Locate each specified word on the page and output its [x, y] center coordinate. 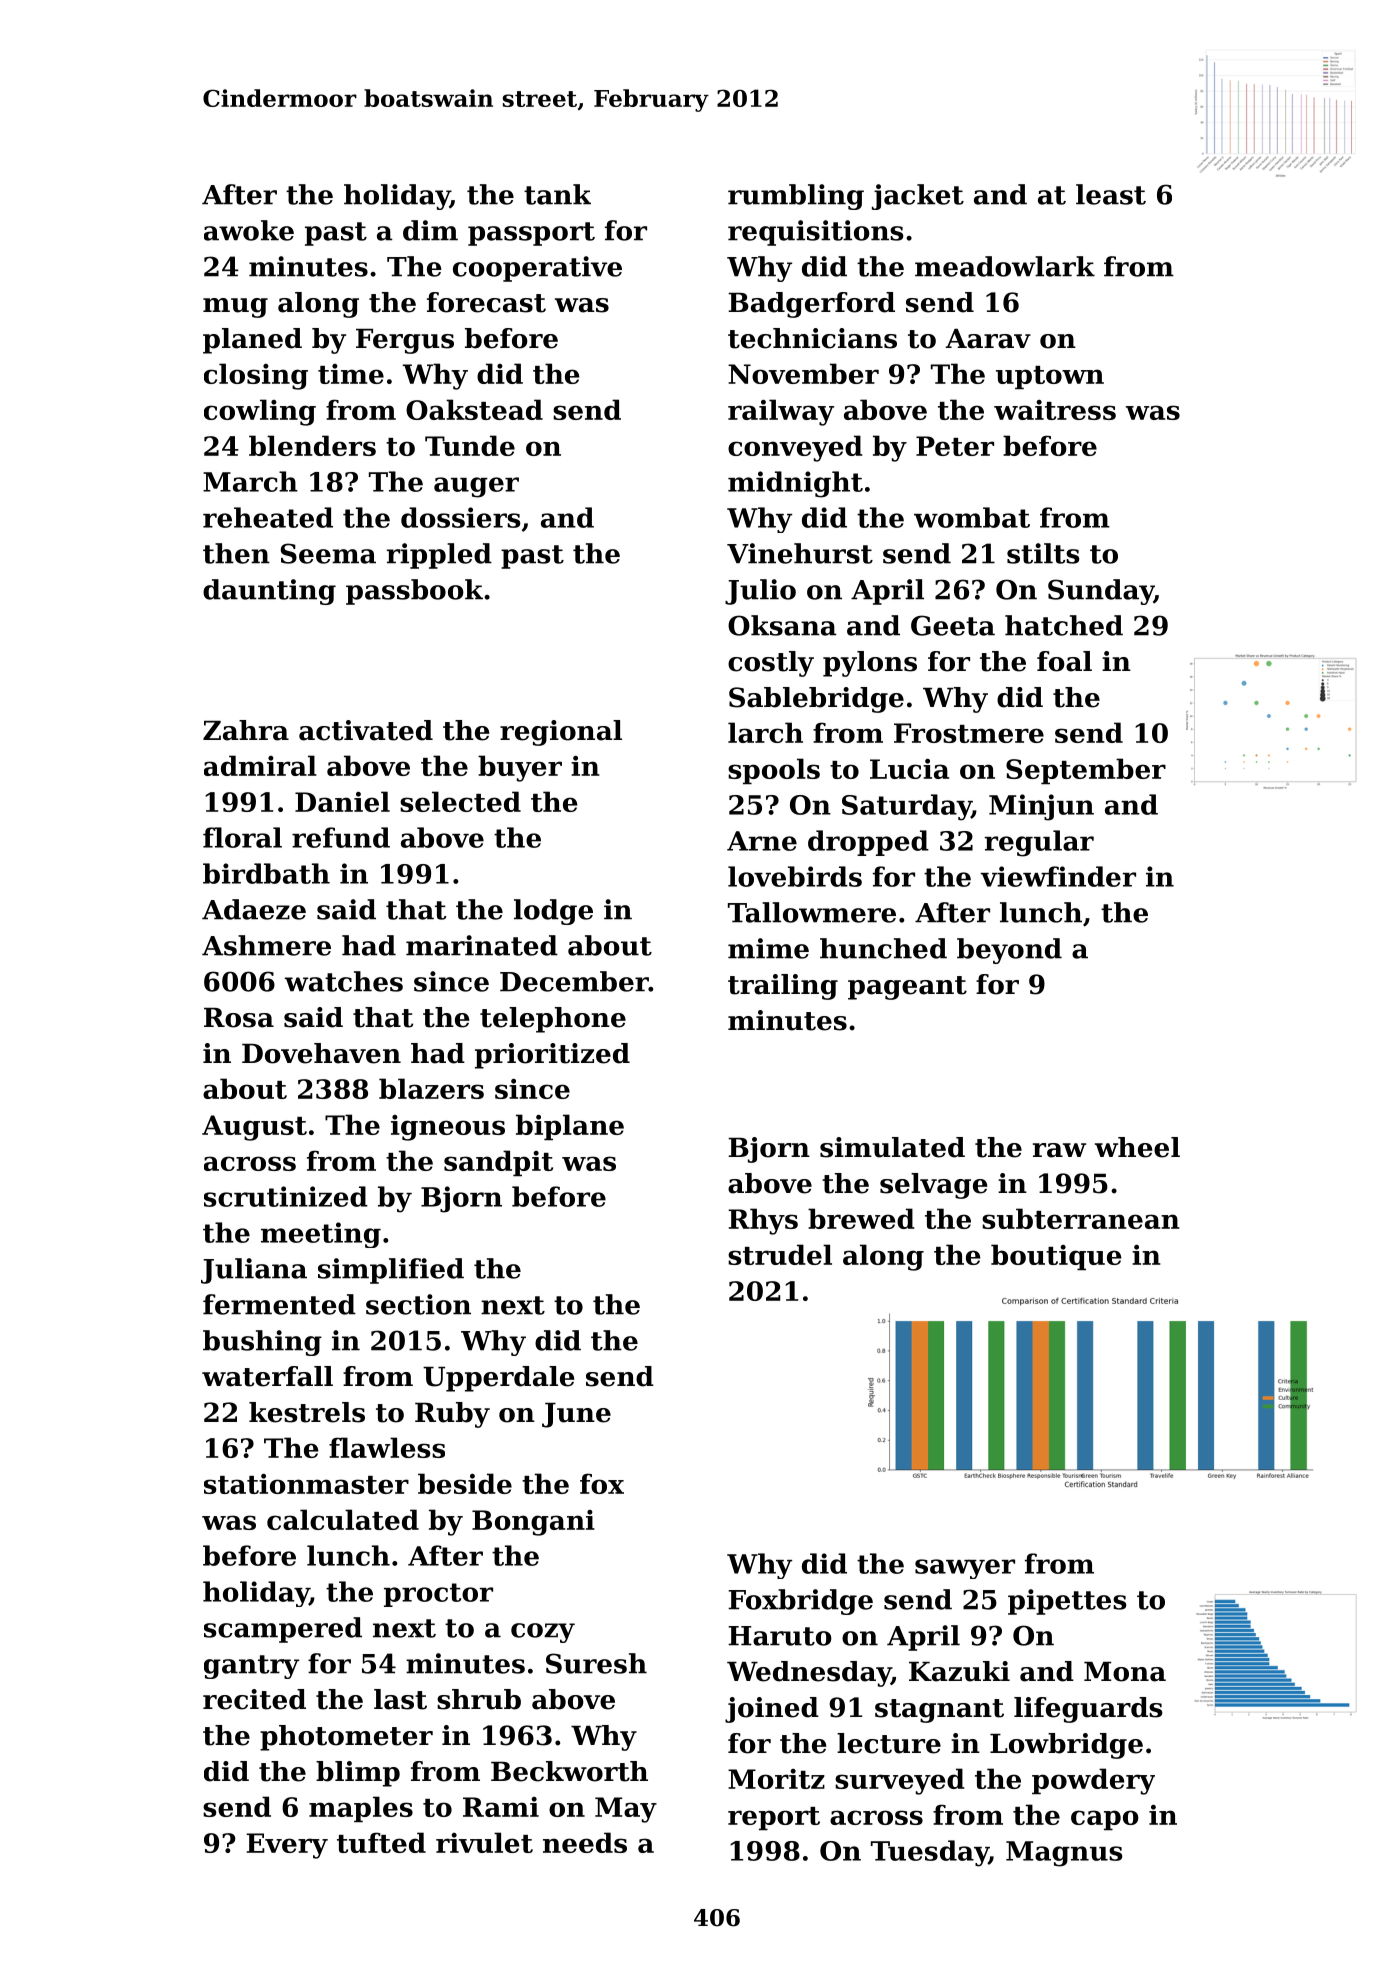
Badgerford [811, 305]
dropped [868, 843]
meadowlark [1005, 266]
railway [781, 412]
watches [344, 981]
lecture [889, 1743]
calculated [343, 1519]
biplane [570, 1127]
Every [287, 1846]
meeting [321, 1235]
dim [430, 230]
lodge [553, 912]
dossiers [461, 517]
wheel [1137, 1147]
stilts [1043, 553]
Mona [1125, 1672]
